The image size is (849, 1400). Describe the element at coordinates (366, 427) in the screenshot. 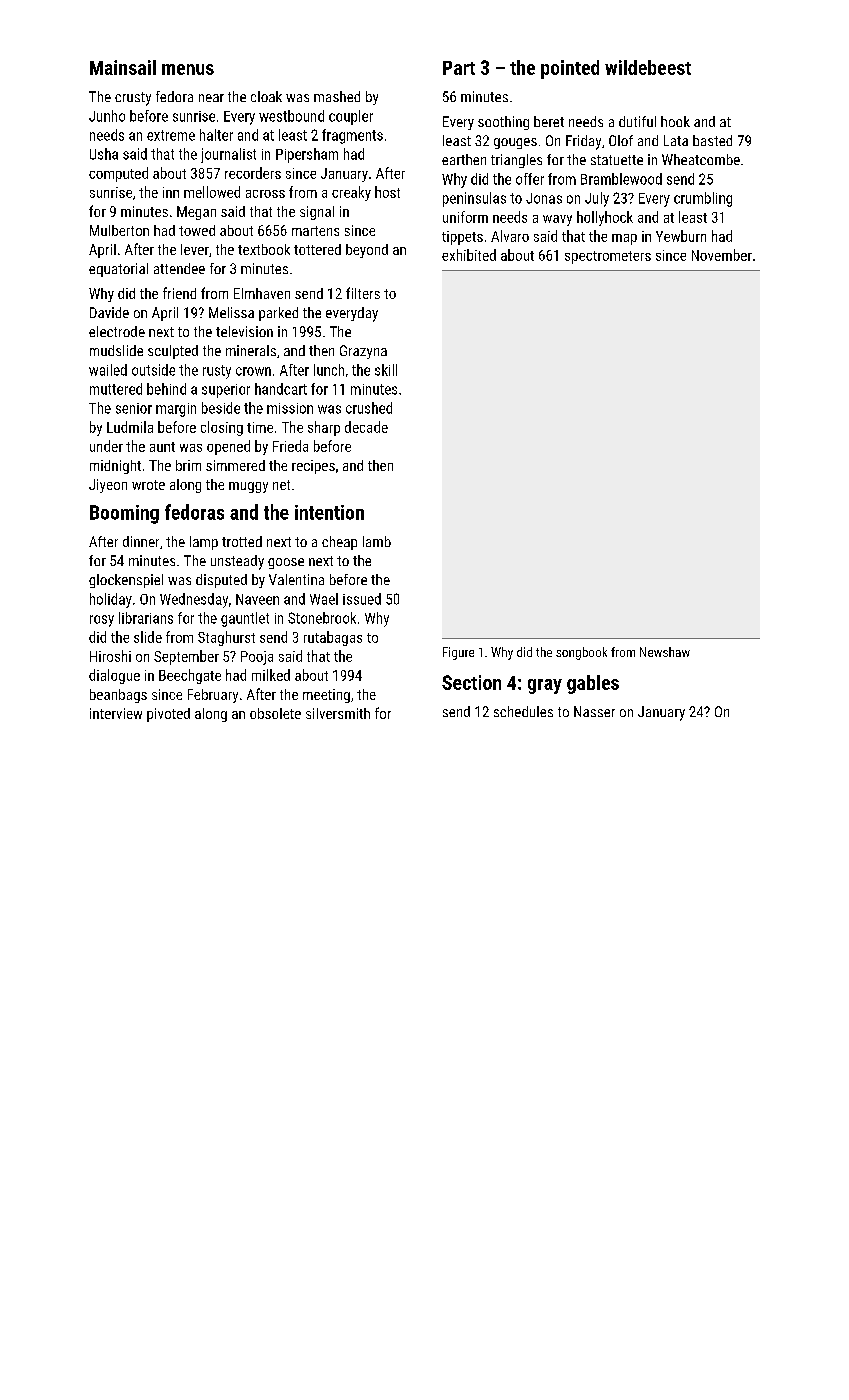

I see `decade` at that location.
